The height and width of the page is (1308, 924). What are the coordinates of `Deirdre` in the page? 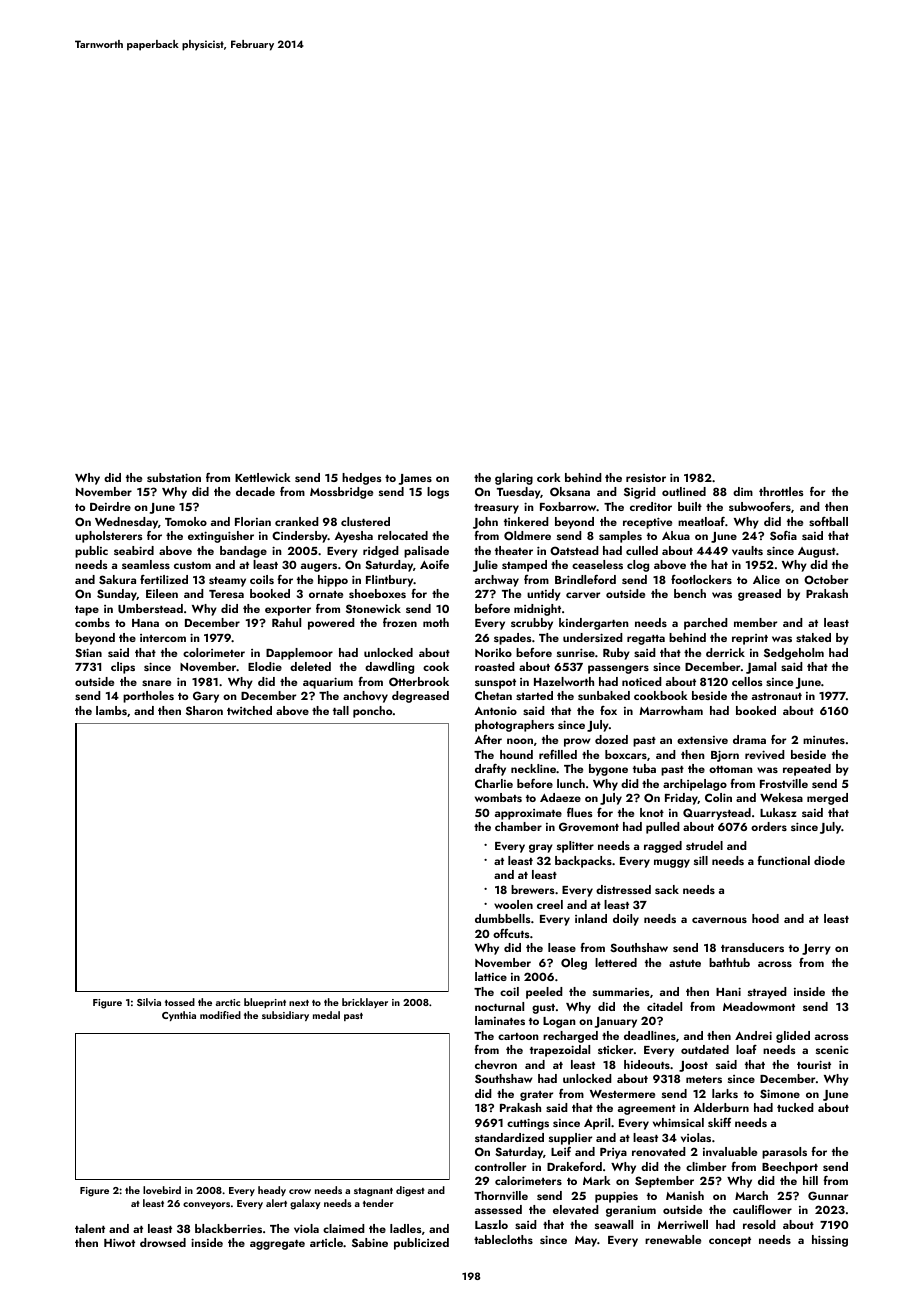 It's located at (110, 506).
